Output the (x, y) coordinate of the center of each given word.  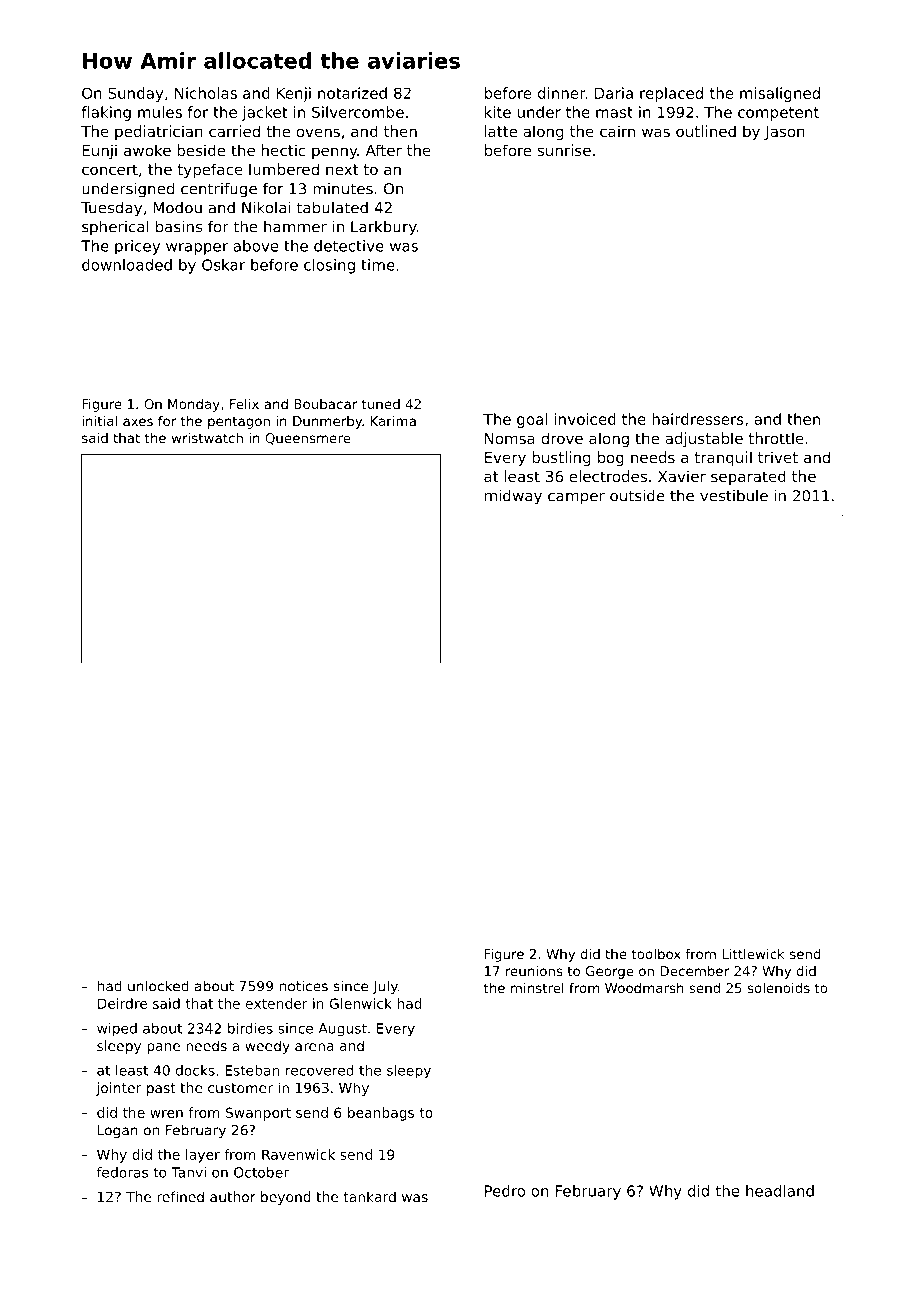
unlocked (158, 986)
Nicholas (206, 93)
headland (780, 1191)
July (385, 987)
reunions (534, 971)
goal (532, 420)
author (233, 1196)
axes (138, 422)
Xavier (682, 476)
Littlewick (753, 954)
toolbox (656, 954)
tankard (370, 1196)
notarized (352, 93)
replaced (671, 94)
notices (304, 986)
